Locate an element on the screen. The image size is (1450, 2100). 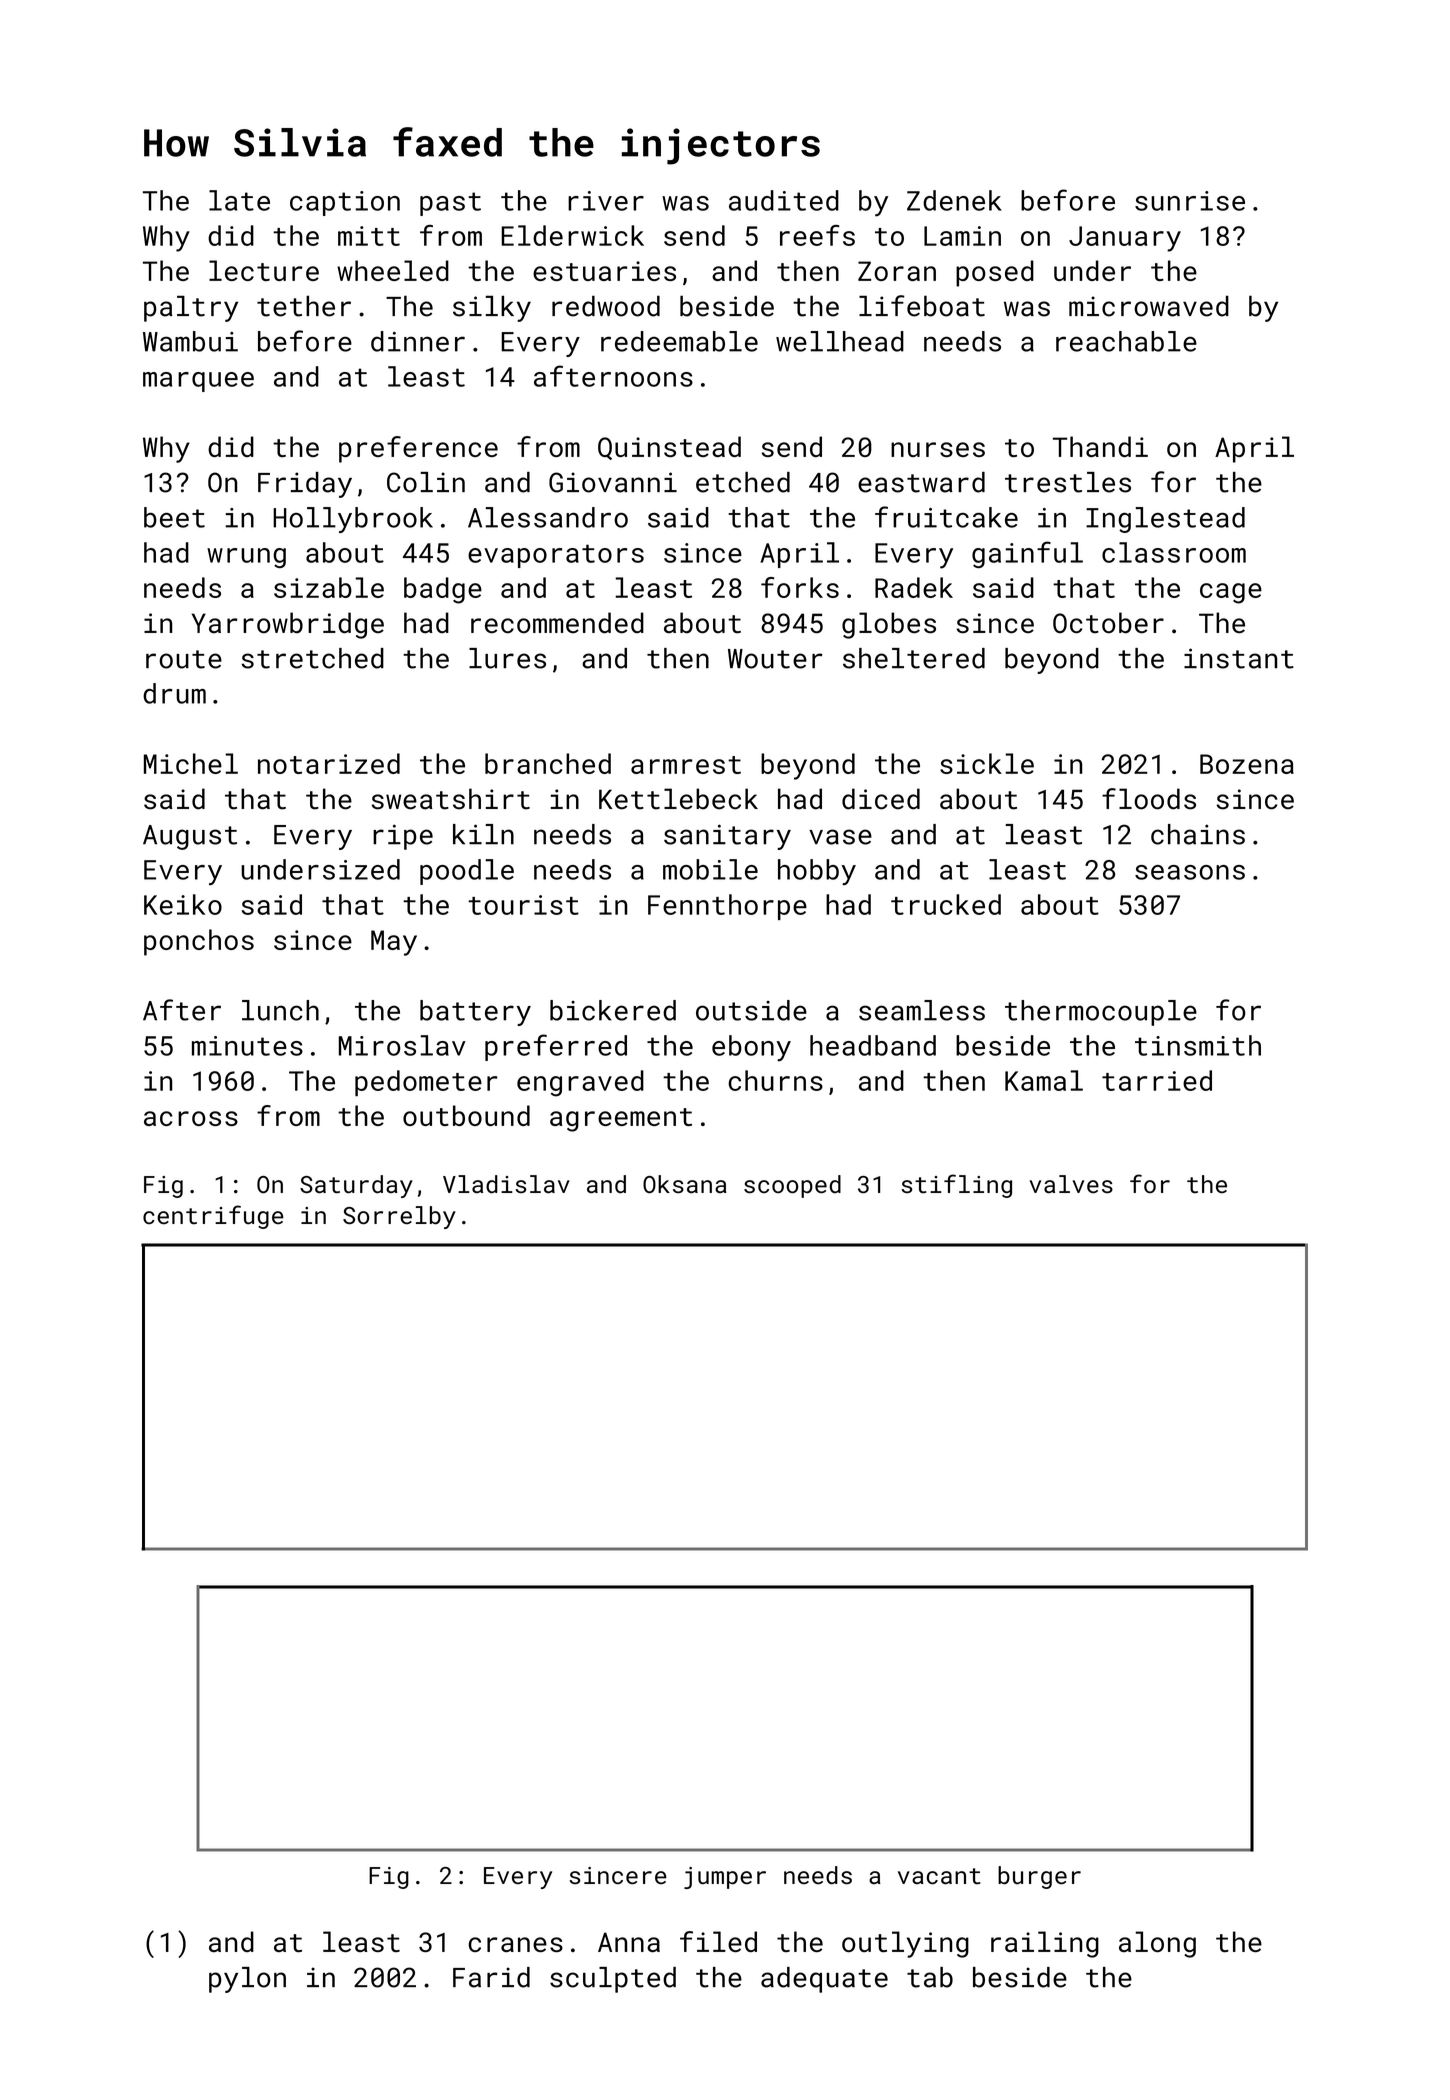
late is located at coordinates (239, 200).
